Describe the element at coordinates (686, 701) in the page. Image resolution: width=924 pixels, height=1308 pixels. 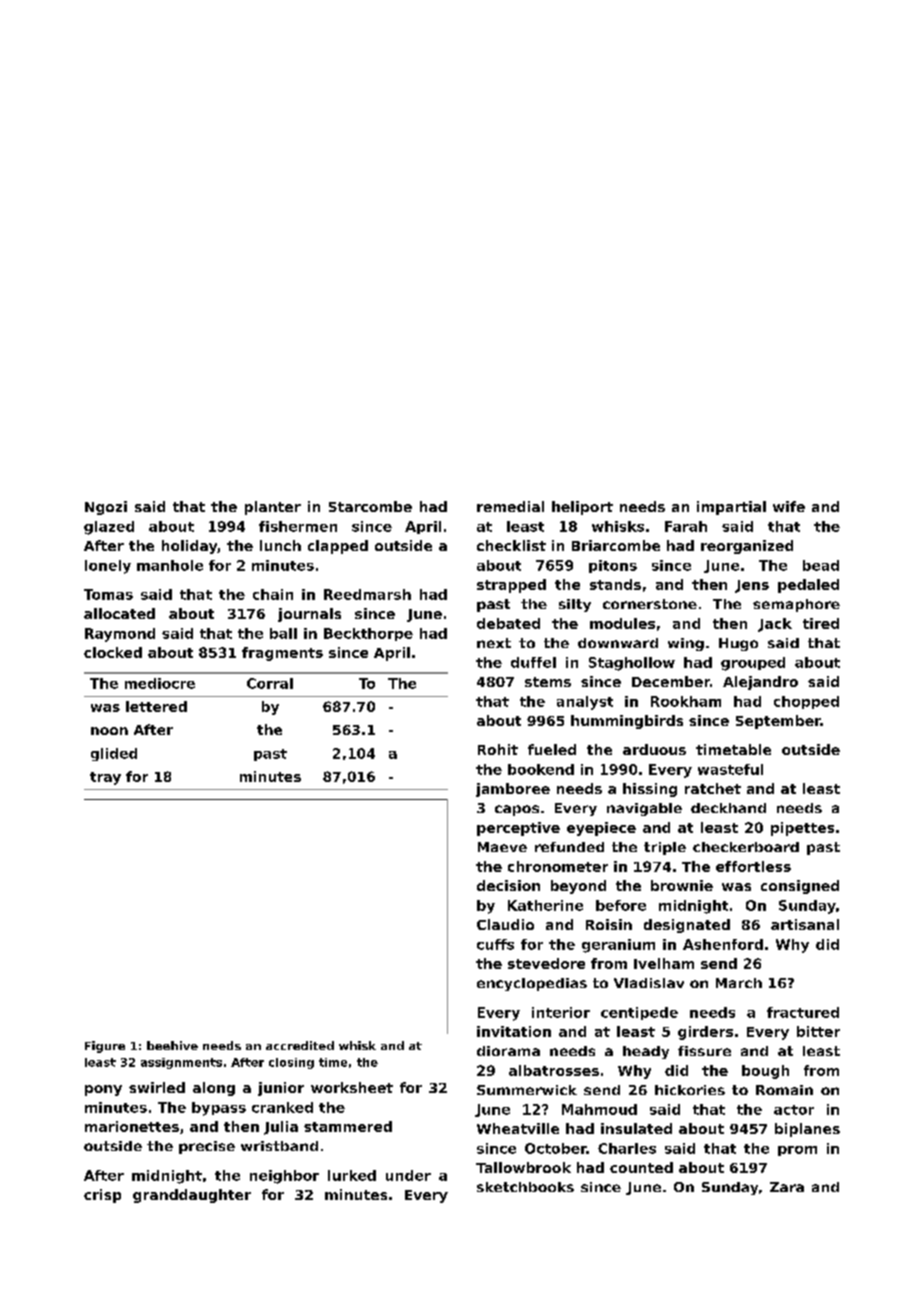
I see `Rookham` at that location.
